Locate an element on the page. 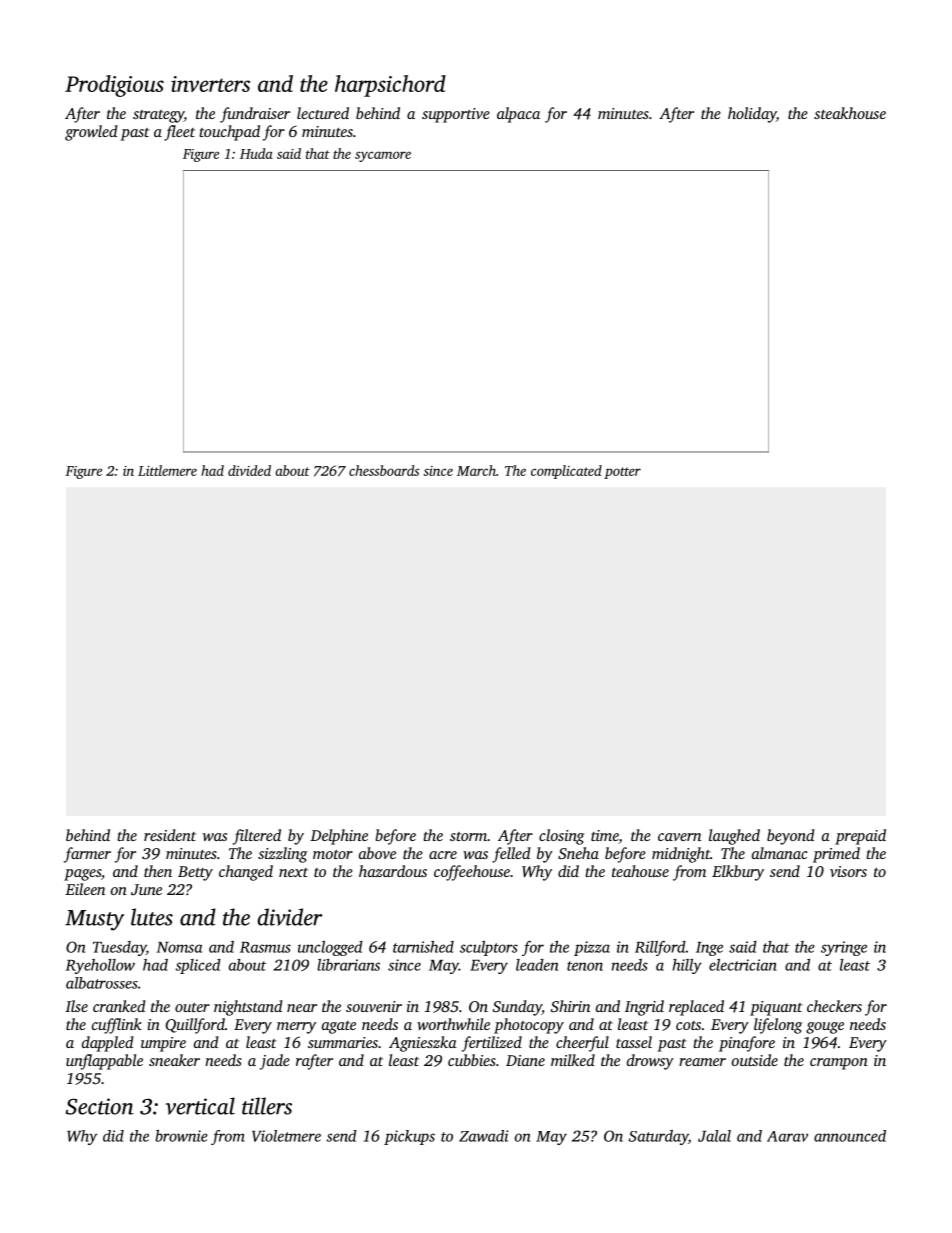  brownie is located at coordinates (181, 1136).
